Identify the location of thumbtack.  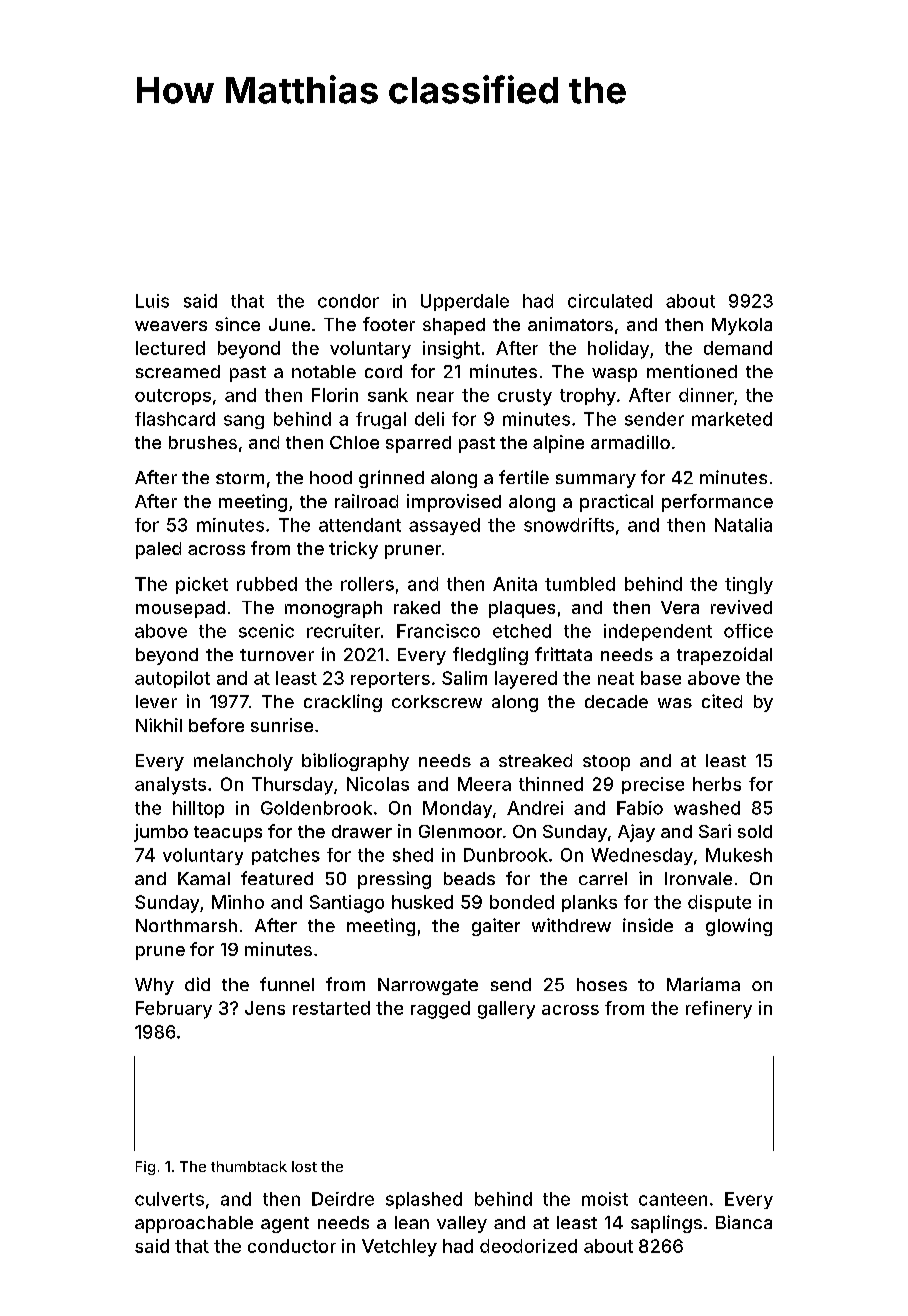
(249, 1166).
